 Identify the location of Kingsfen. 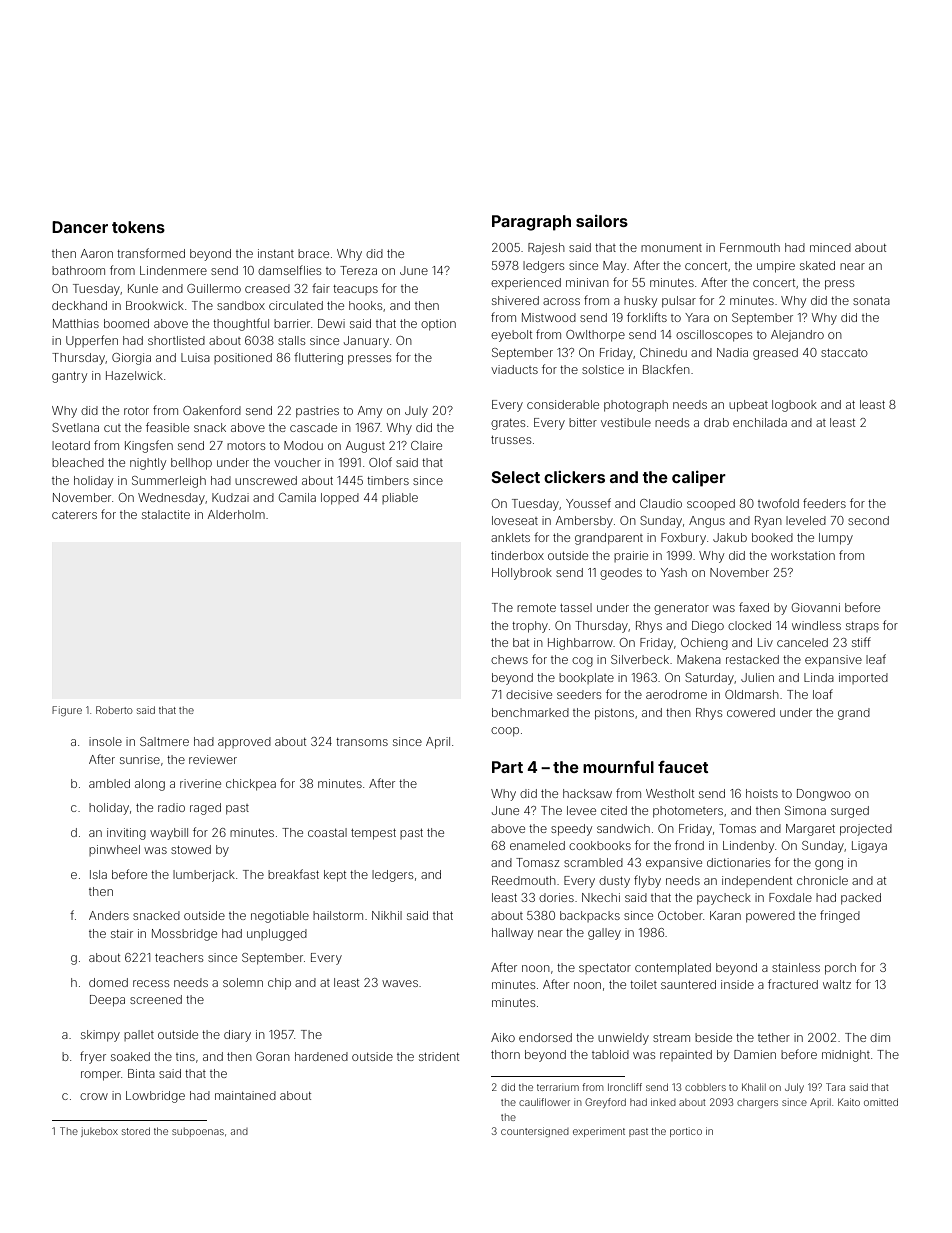
(149, 446).
